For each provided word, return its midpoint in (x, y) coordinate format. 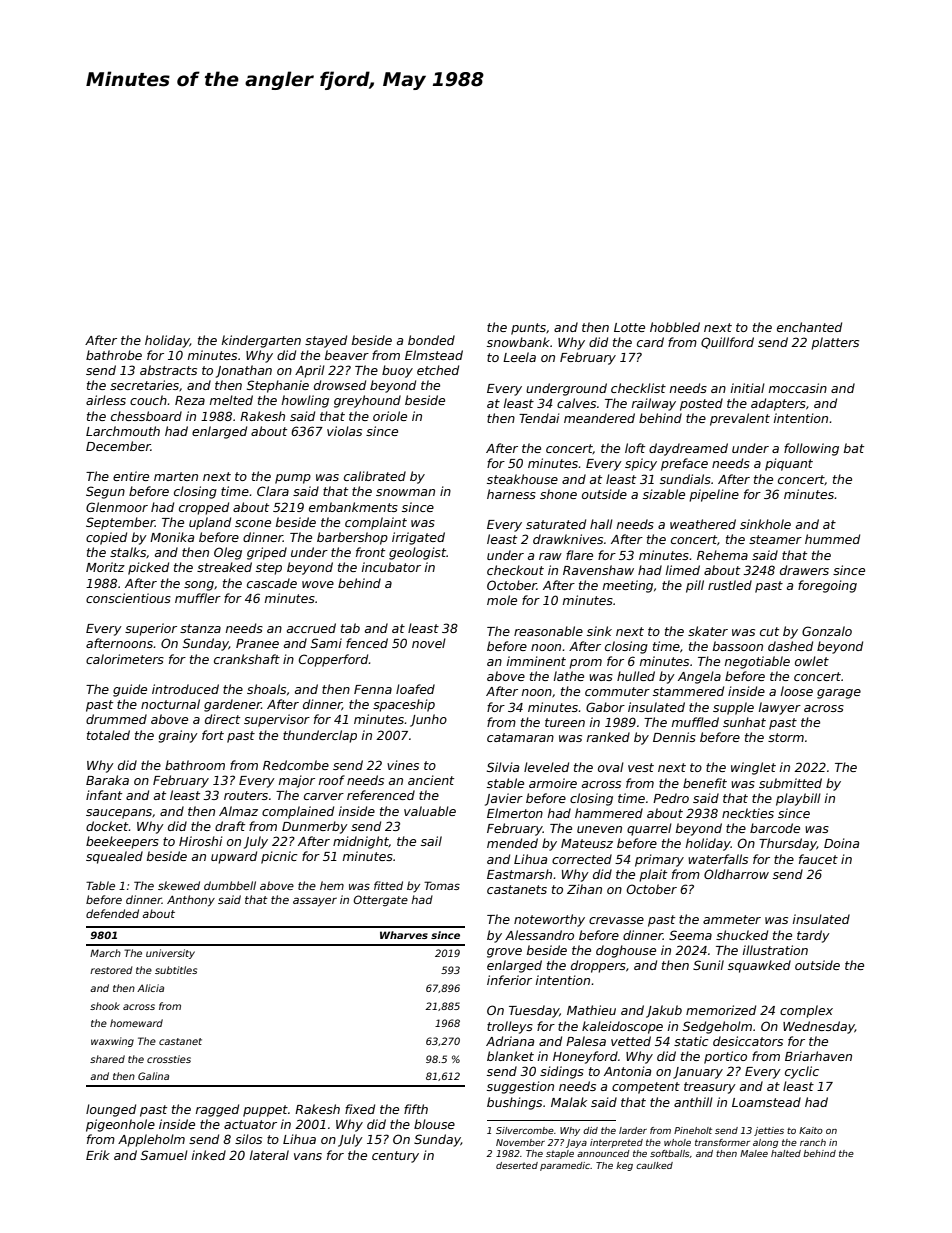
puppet (265, 1111)
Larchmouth (123, 431)
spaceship (404, 705)
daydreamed (688, 449)
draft (230, 826)
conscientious (128, 598)
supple (733, 708)
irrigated (418, 538)
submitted (790, 783)
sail (431, 841)
